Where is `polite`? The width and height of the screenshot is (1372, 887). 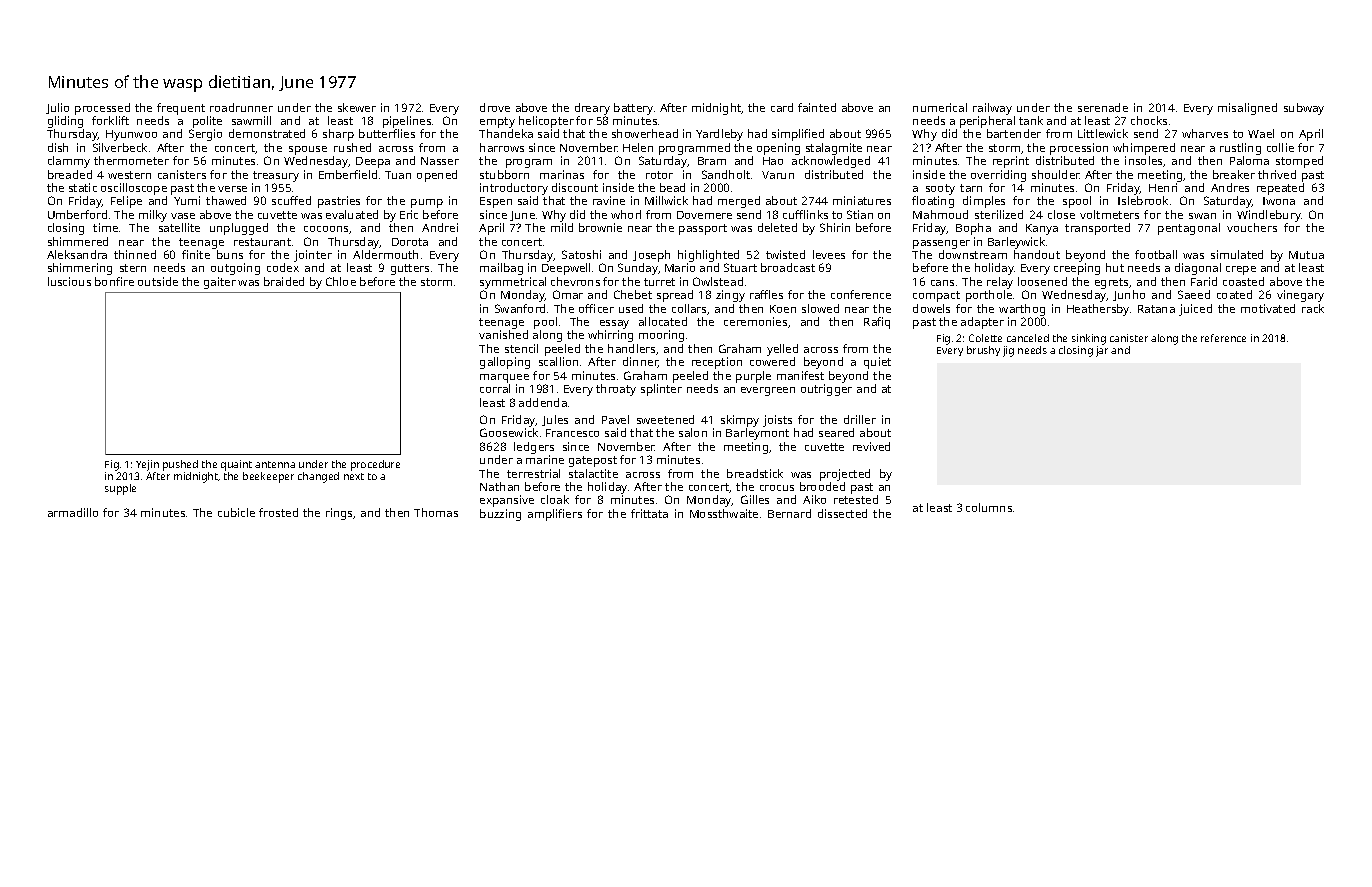
polite is located at coordinates (207, 122).
